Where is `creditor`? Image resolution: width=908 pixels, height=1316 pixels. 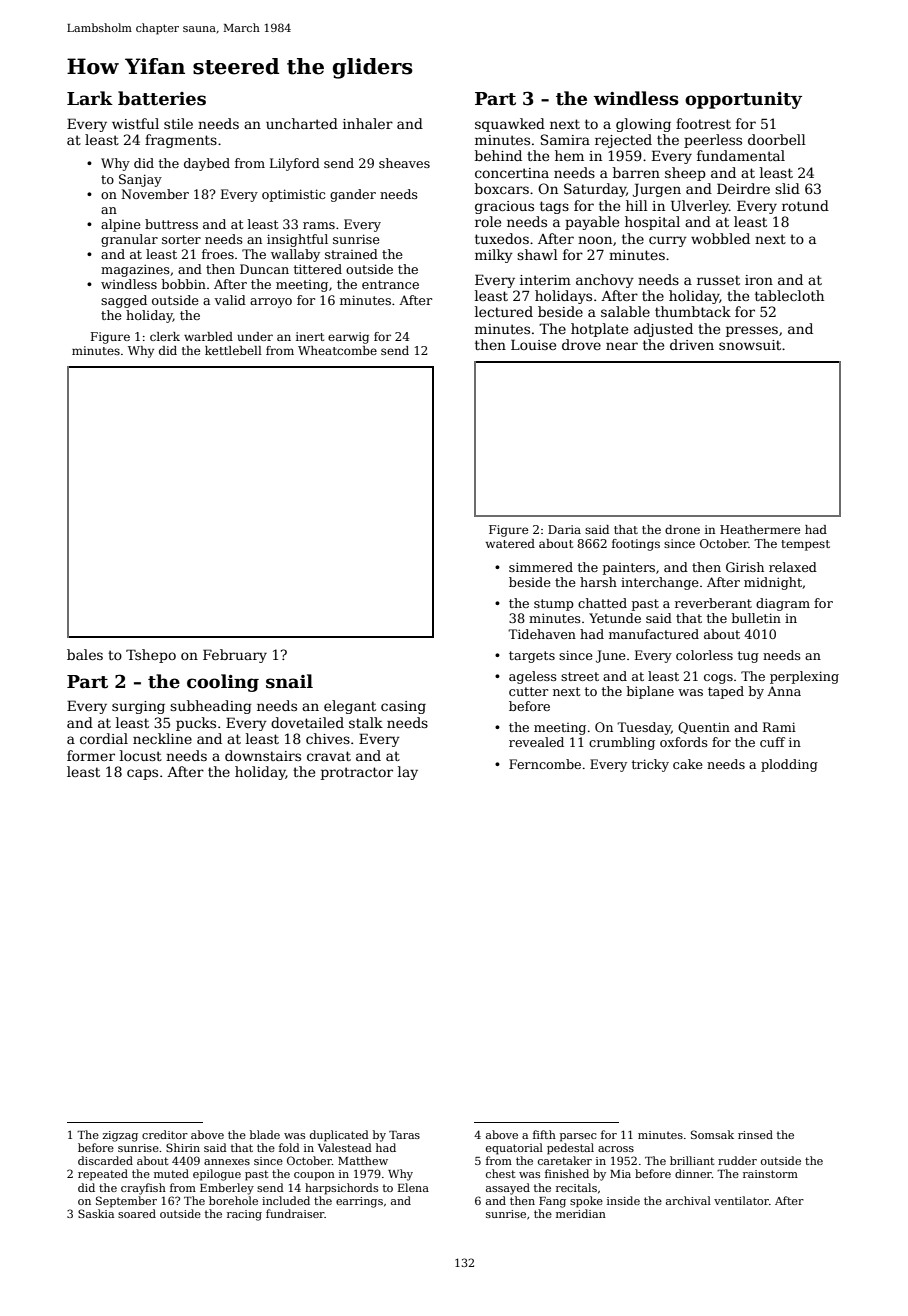 creditor is located at coordinates (165, 1134).
